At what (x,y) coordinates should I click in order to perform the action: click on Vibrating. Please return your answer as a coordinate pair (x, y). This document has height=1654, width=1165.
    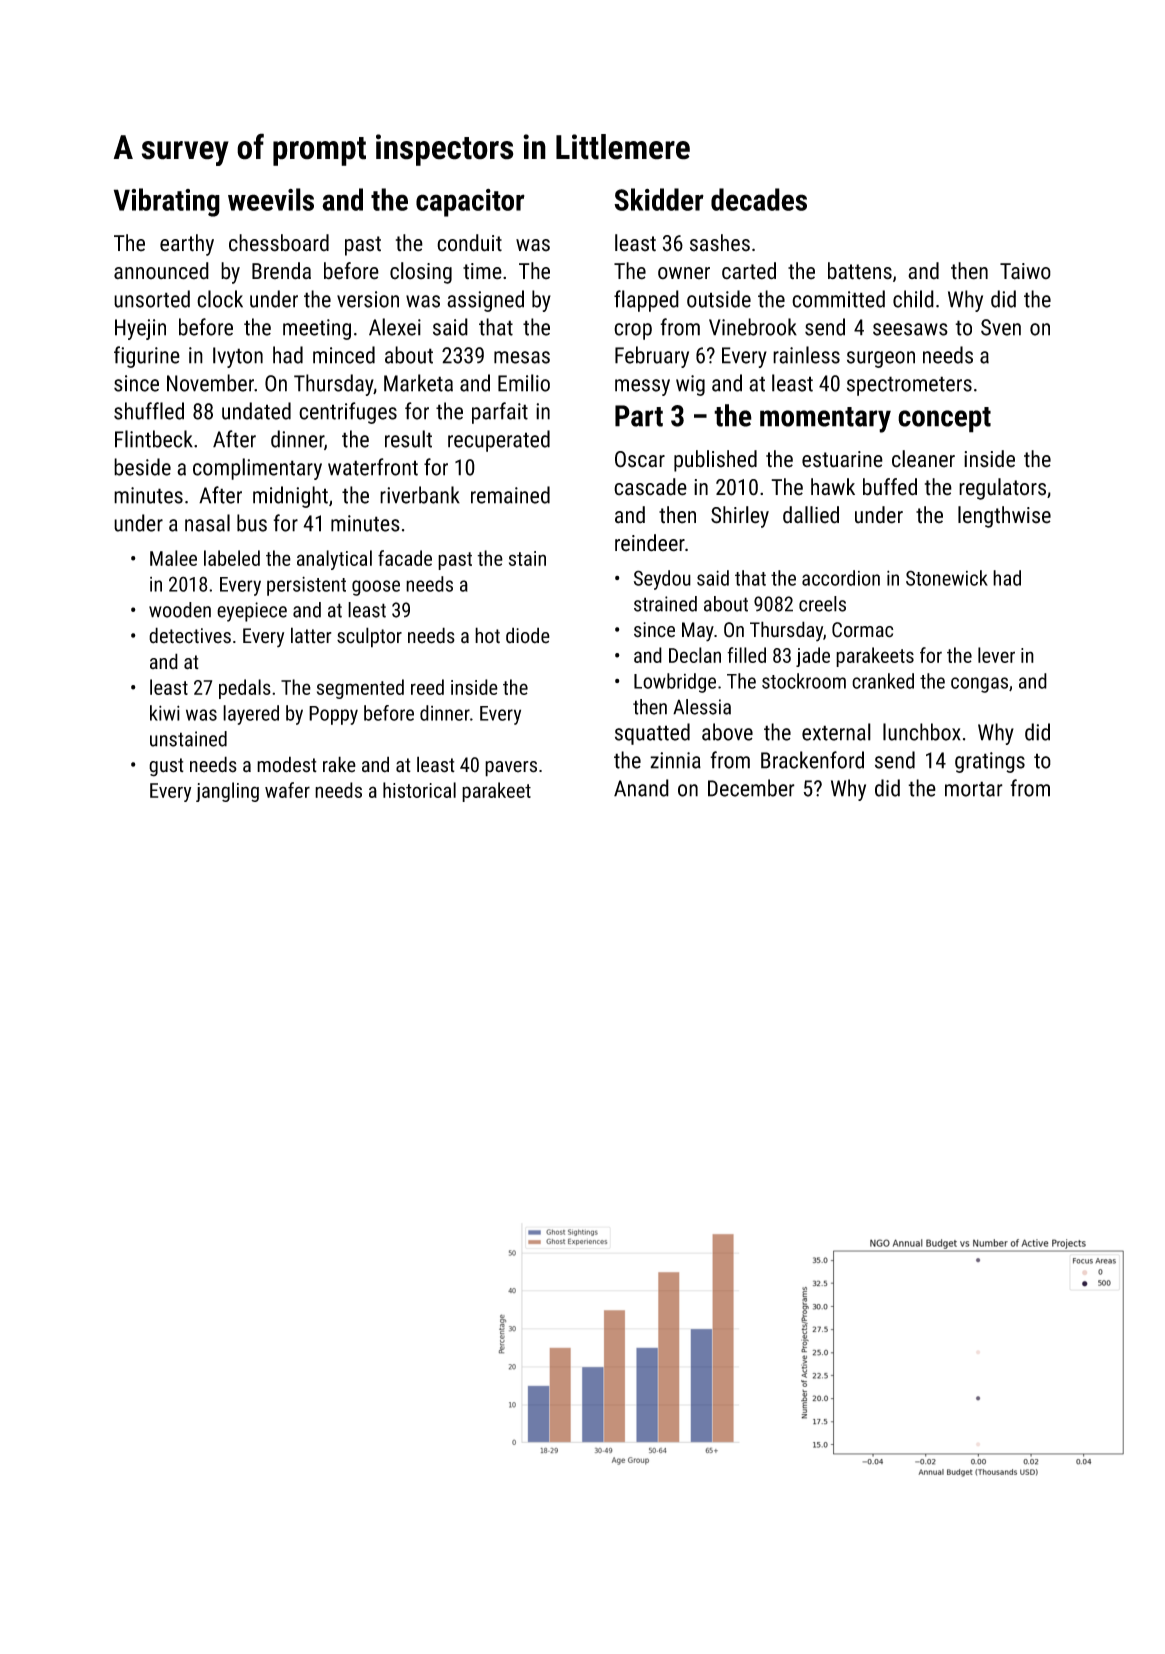
    Looking at the image, I should click on (167, 202).
